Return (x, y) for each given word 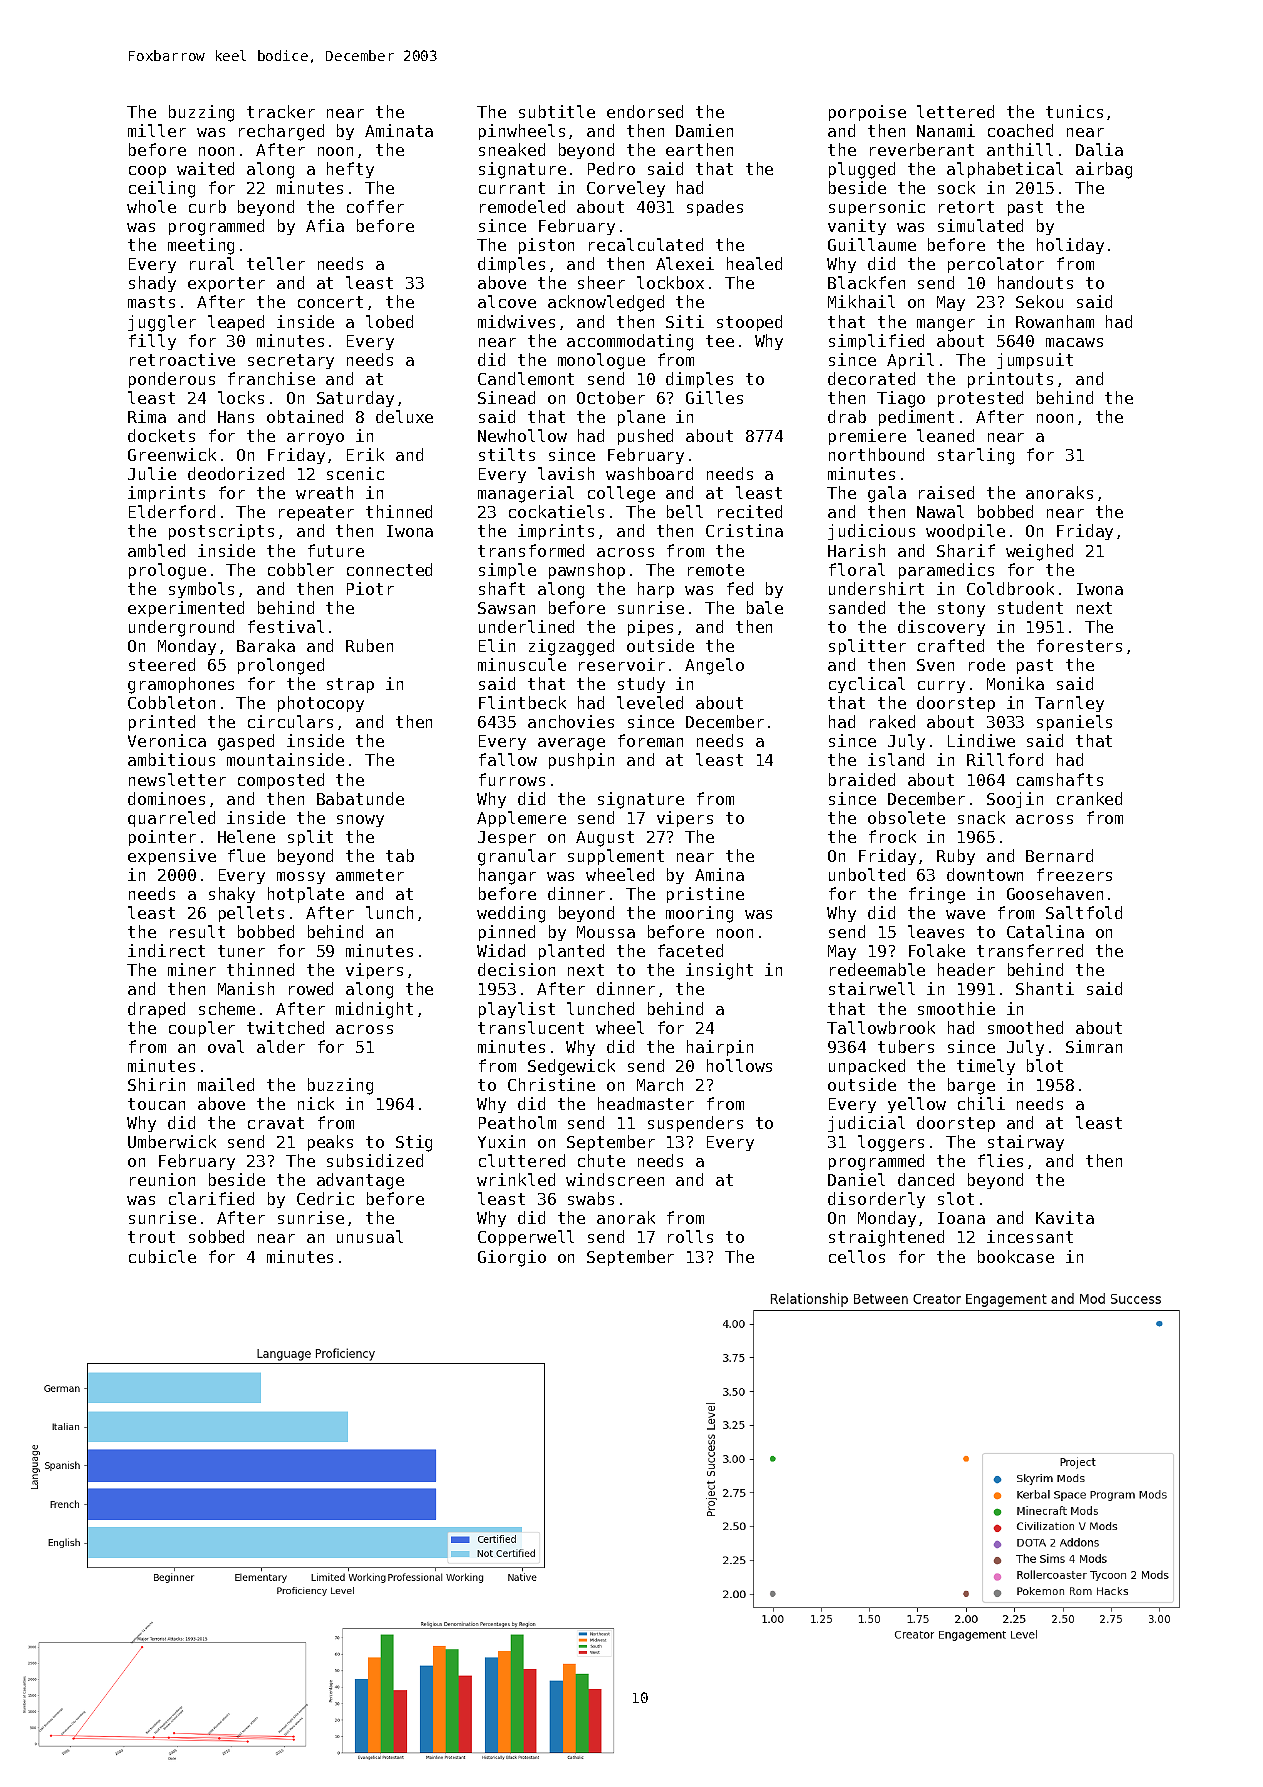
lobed (389, 321)
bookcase (1016, 1256)
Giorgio (512, 1258)
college (621, 494)
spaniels (1074, 723)
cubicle (162, 1256)
